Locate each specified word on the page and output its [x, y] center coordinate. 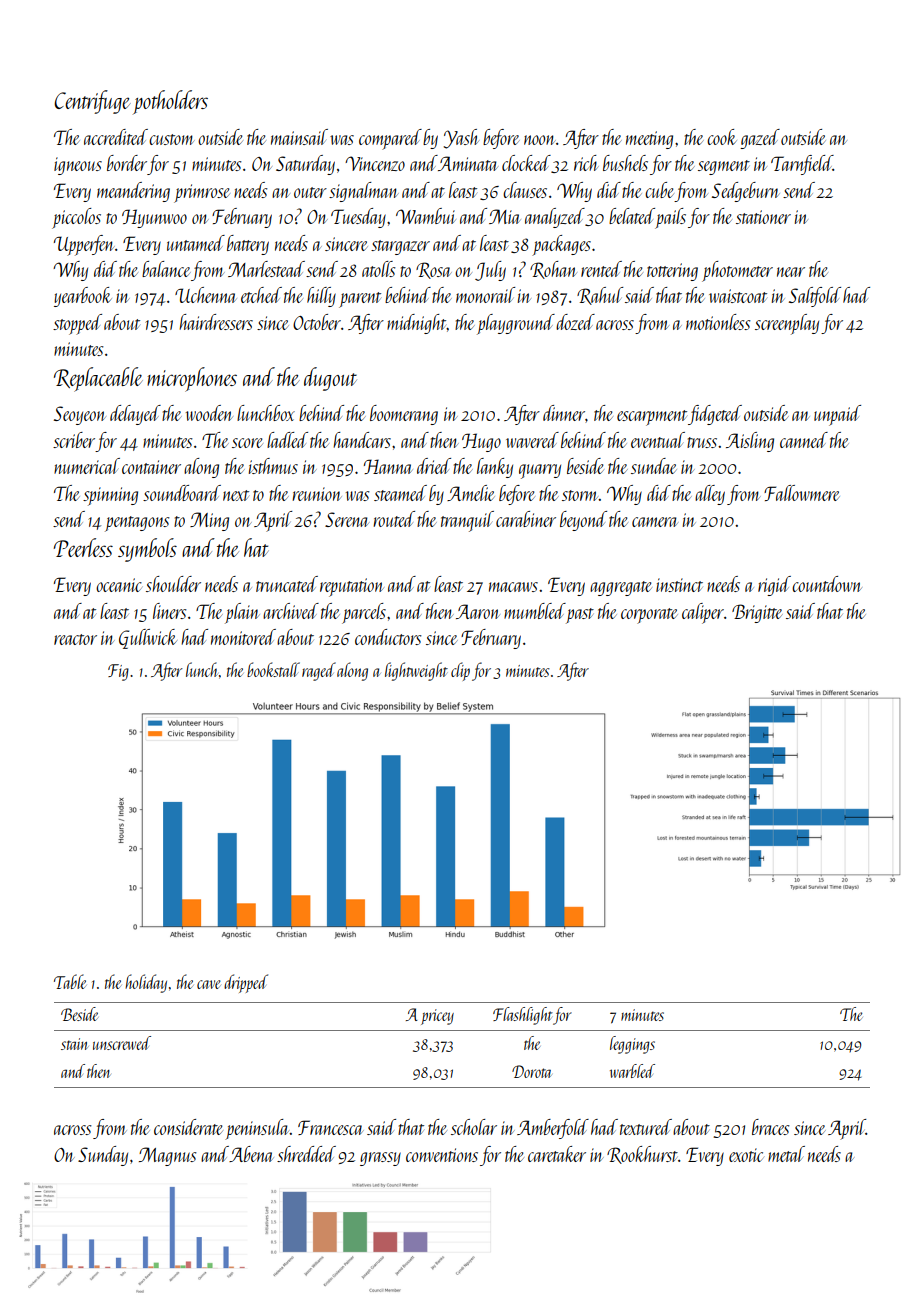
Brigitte [757, 613]
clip [460, 671]
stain [75, 1044]
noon [540, 140]
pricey [437, 1017]
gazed [760, 139]
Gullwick [148, 639]
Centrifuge [92, 102]
